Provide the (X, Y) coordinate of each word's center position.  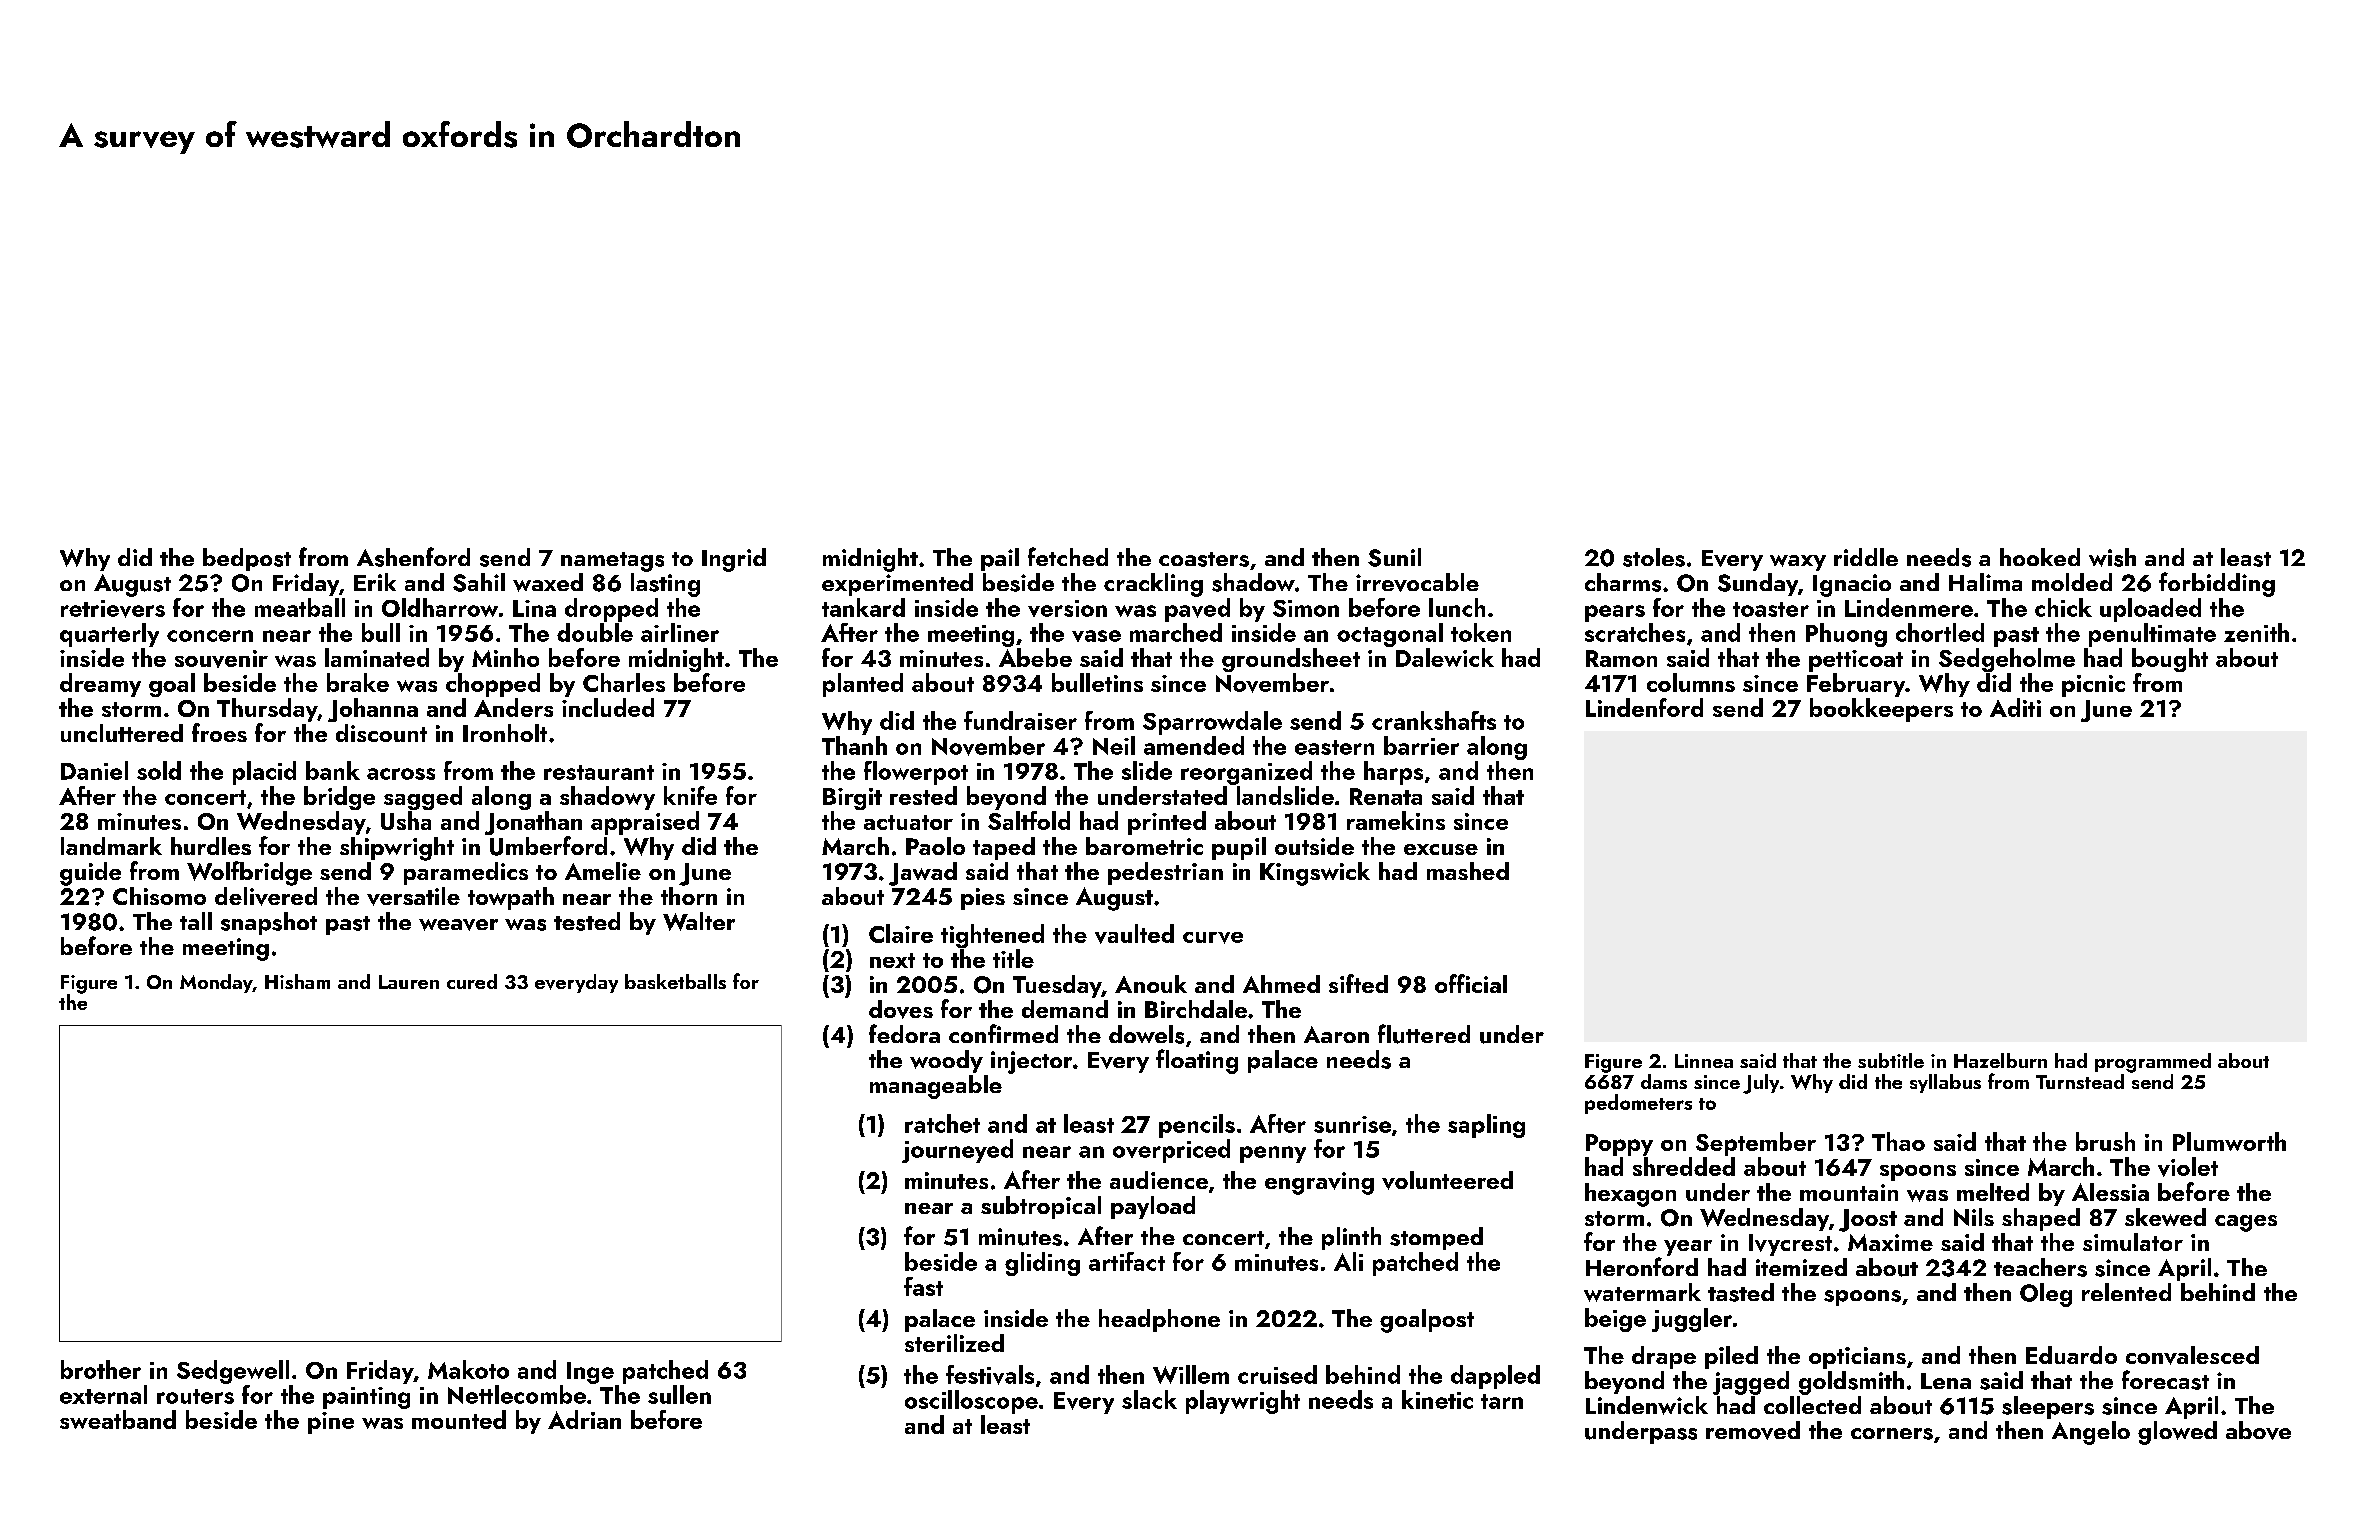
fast (923, 1286)
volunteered (1447, 1180)
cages (2246, 1223)
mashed (1468, 871)
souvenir (221, 659)
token (1481, 632)
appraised (645, 823)
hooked (2040, 557)
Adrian (584, 1419)
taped (1004, 848)
